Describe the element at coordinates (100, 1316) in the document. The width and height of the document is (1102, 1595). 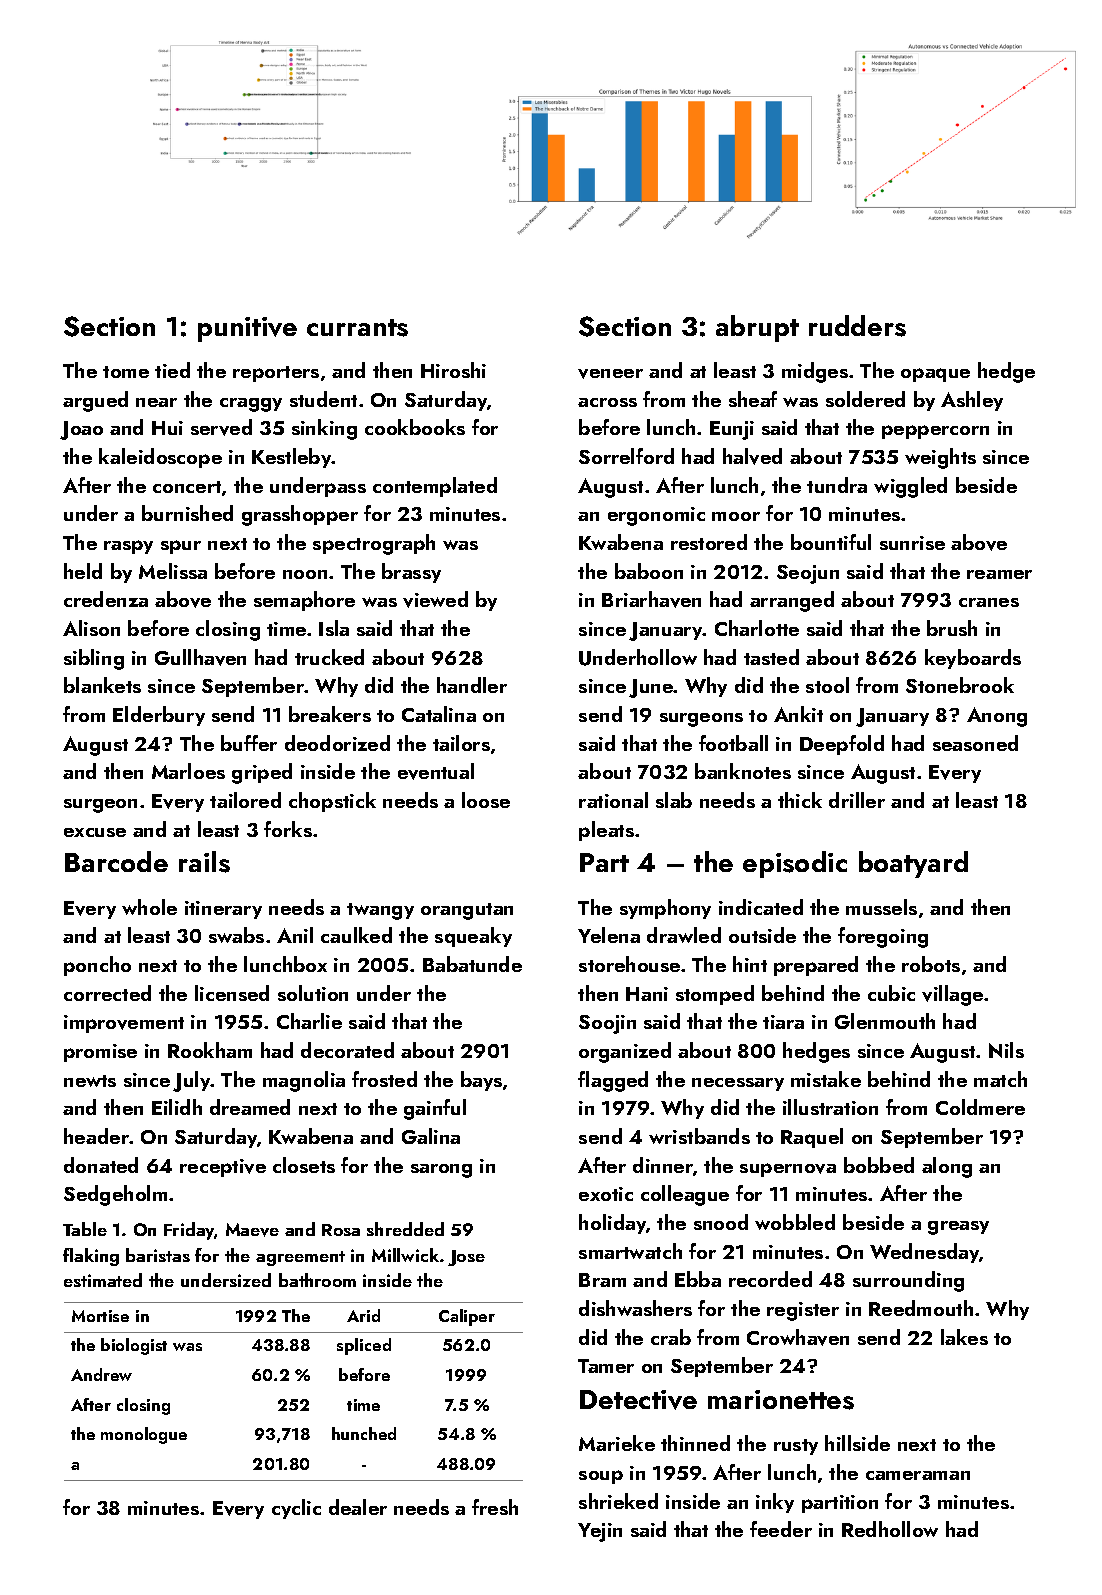
I see `Mortise` at that location.
